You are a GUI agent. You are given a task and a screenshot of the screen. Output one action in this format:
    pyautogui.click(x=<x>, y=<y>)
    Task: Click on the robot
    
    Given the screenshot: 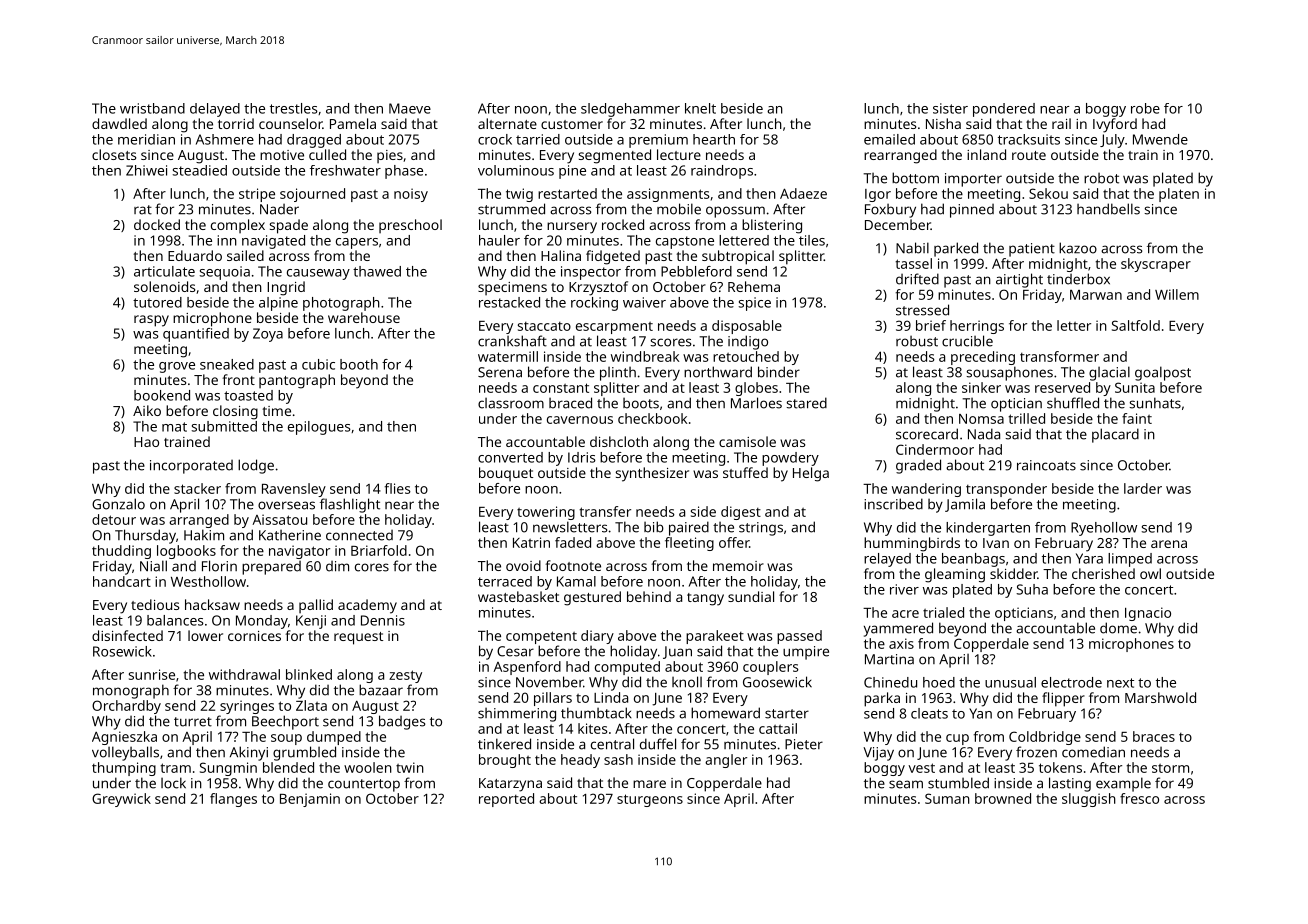 What is the action you would take?
    pyautogui.click(x=1101, y=178)
